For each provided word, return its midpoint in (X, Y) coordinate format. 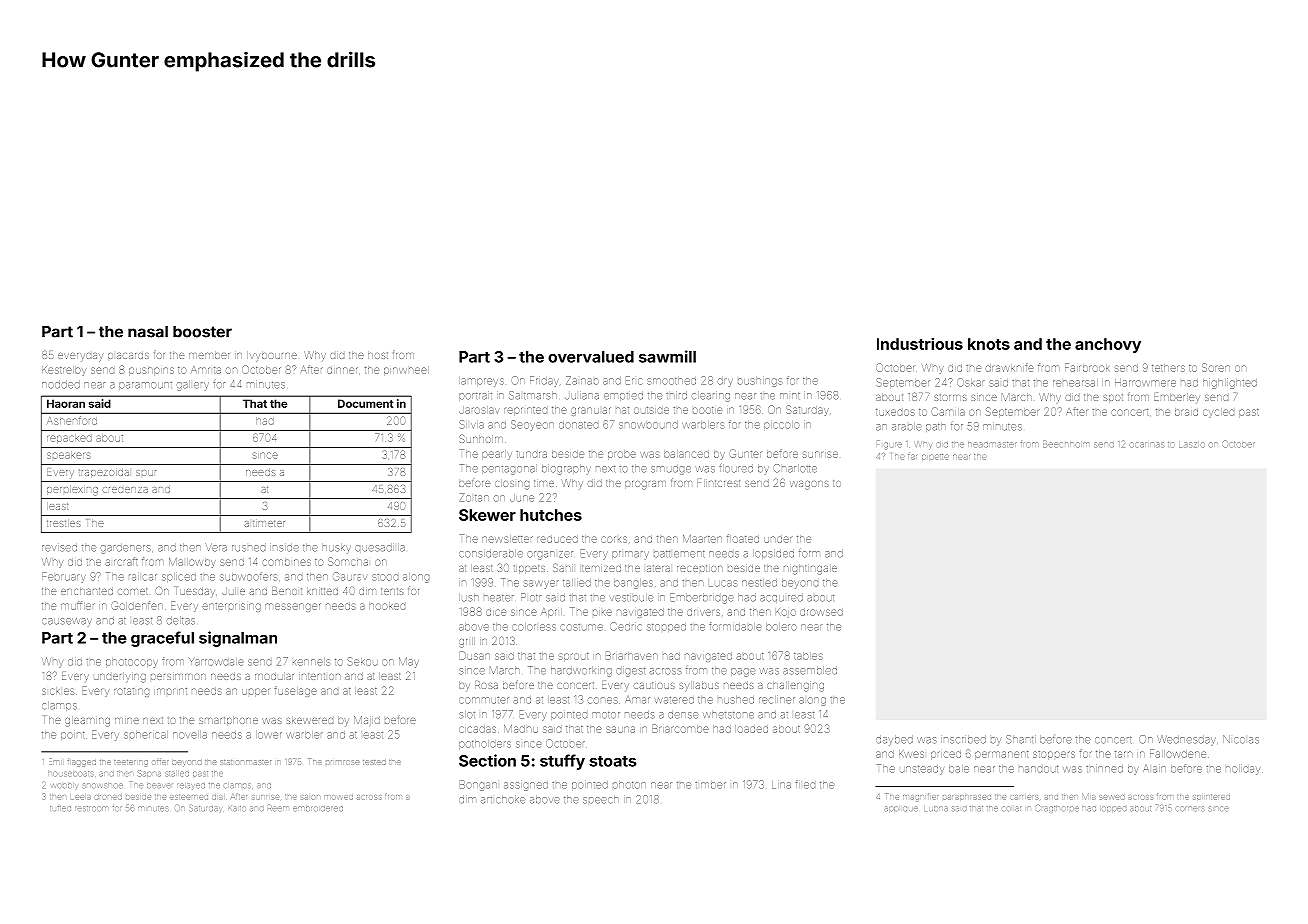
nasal (148, 332)
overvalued (591, 357)
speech (601, 800)
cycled (1218, 413)
